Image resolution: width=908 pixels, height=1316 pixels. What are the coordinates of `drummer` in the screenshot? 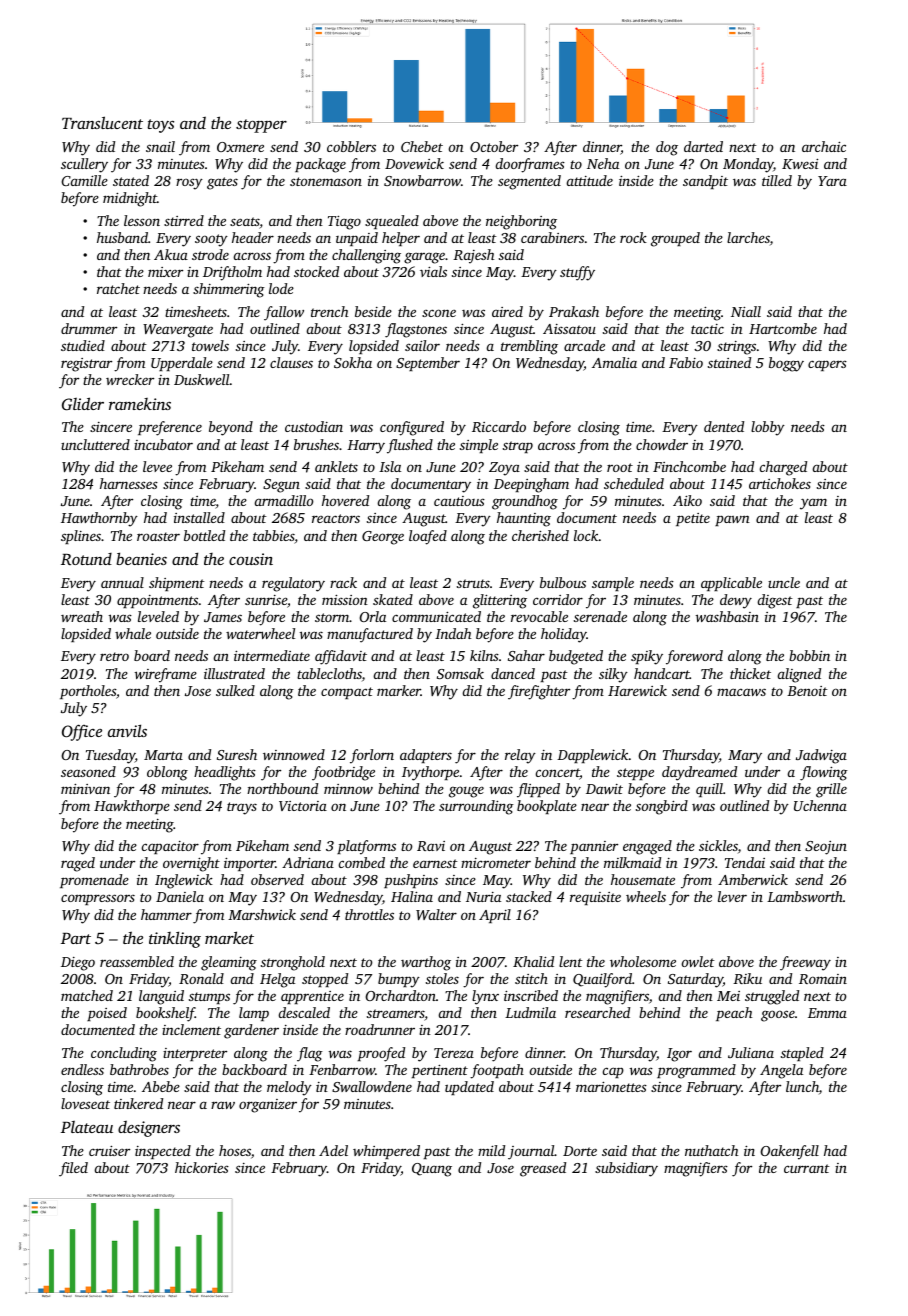 It's located at (89, 328).
